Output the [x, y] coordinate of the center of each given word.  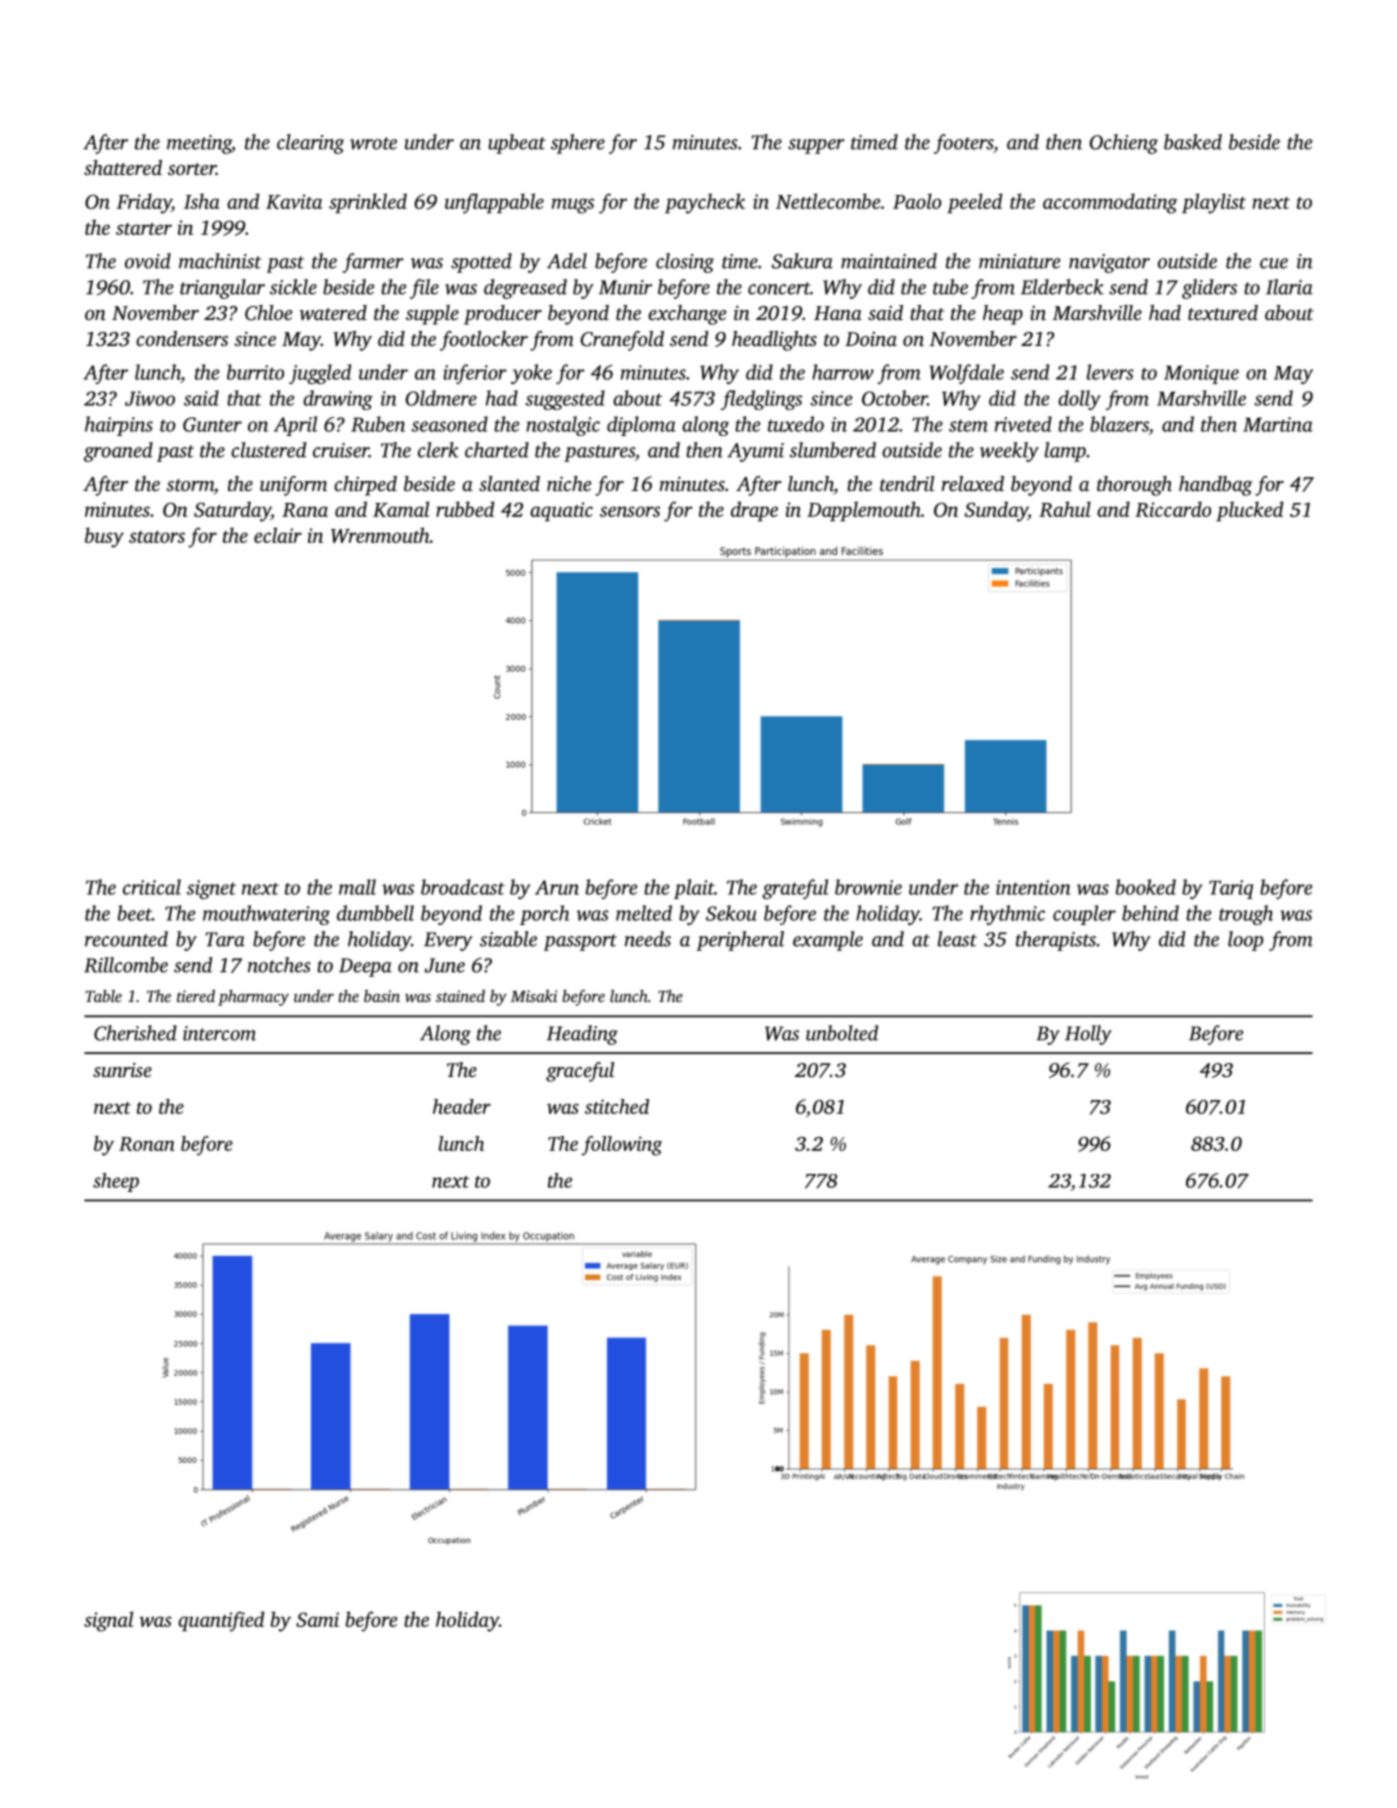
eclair [278, 535]
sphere [578, 144]
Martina [1278, 424]
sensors [630, 511]
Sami [317, 1619]
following [621, 1146]
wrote [373, 143]
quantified [221, 1621]
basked [1193, 142]
